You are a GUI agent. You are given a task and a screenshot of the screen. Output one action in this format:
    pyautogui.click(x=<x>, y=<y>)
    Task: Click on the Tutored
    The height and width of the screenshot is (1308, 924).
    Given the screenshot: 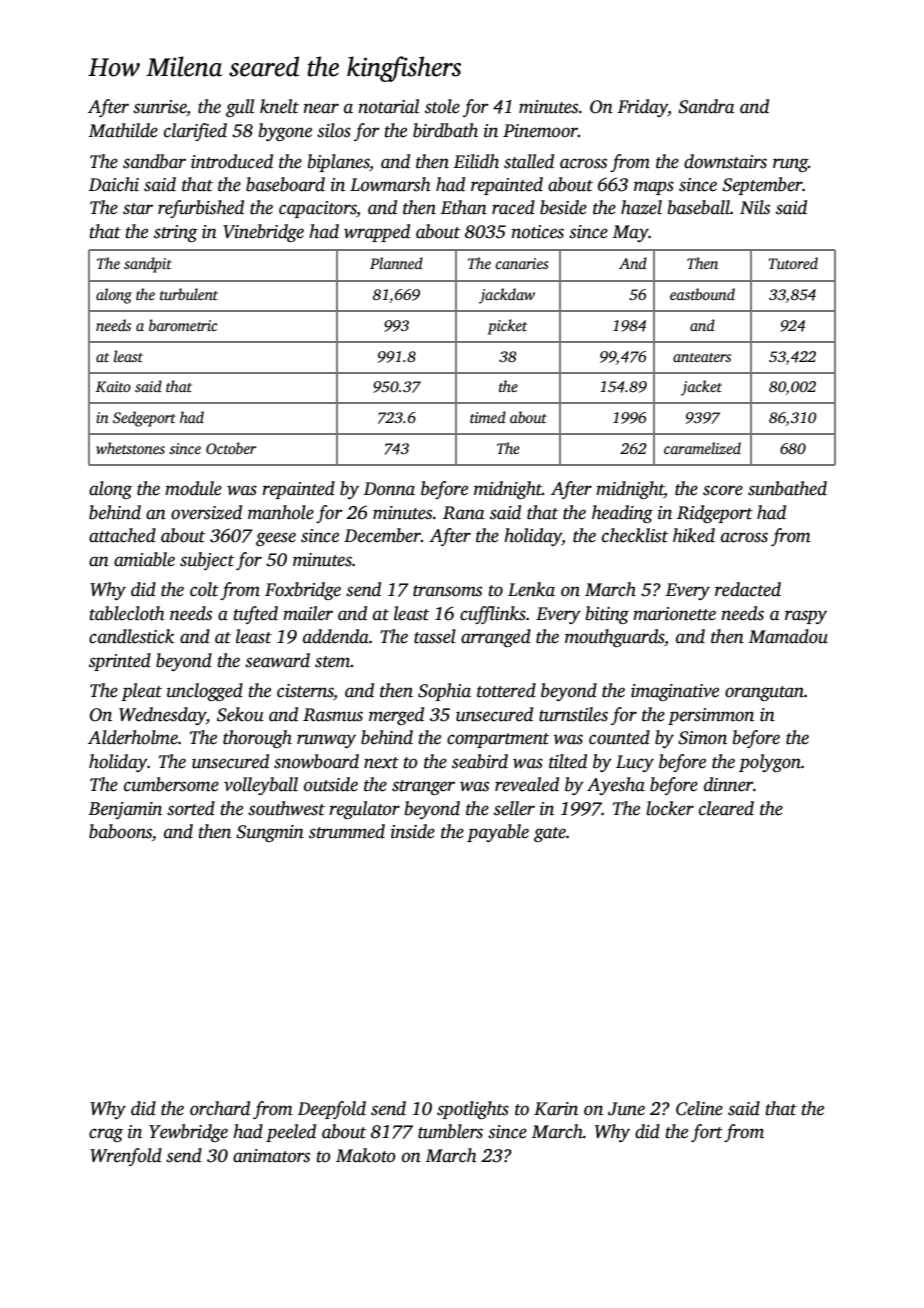 What is the action you would take?
    pyautogui.click(x=793, y=263)
